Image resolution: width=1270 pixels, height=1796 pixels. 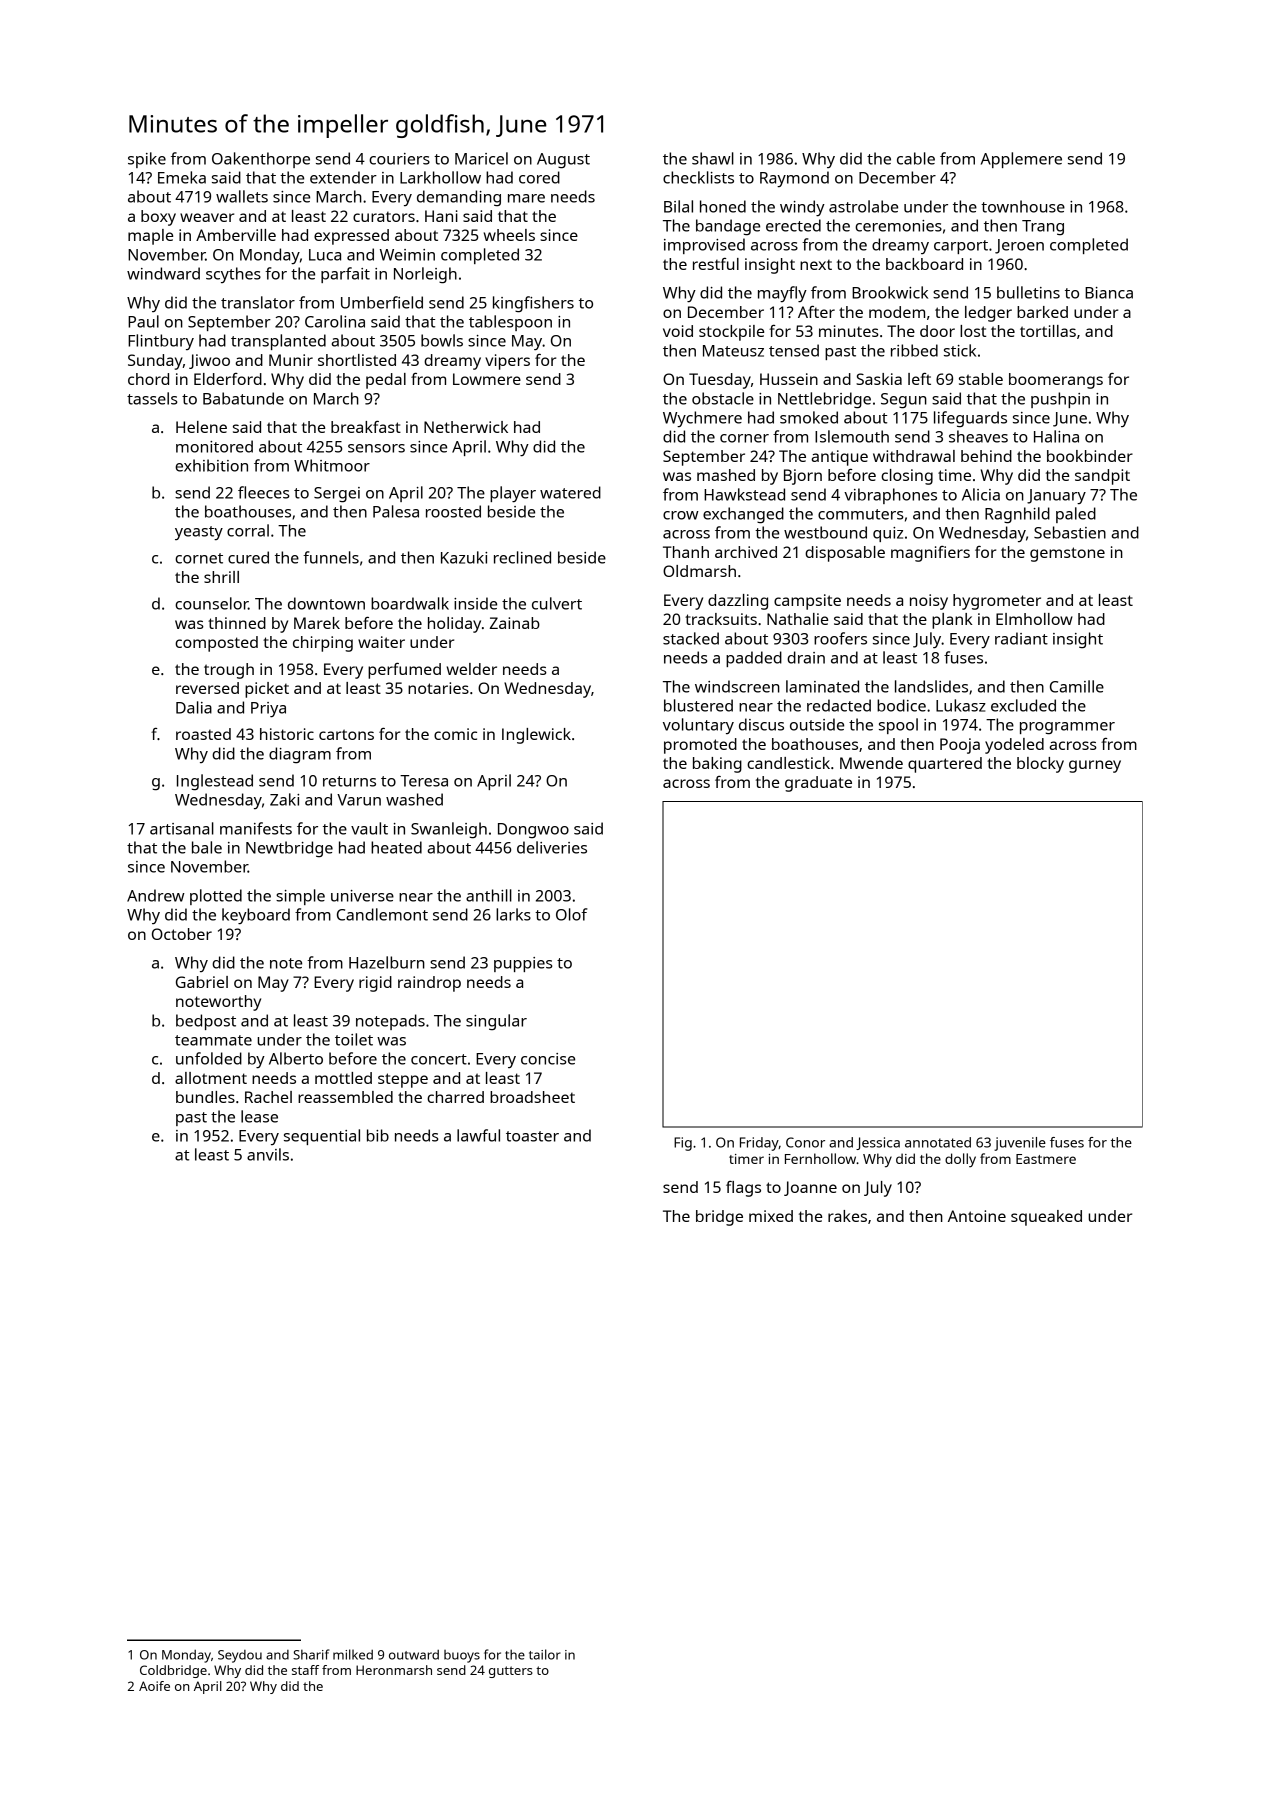 I want to click on dolly, so click(x=960, y=1160).
